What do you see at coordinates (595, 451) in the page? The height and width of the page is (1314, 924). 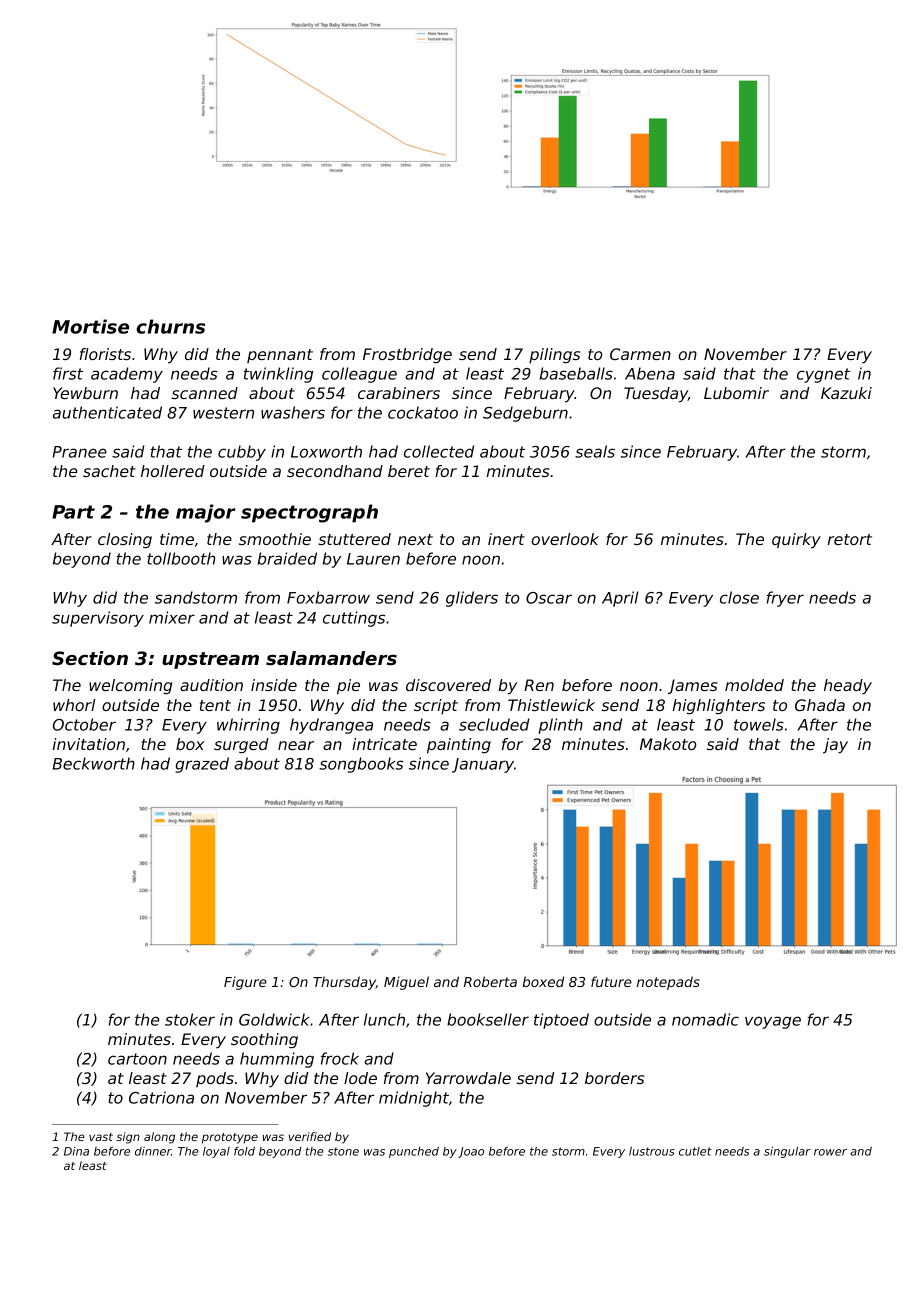 I see `seals` at bounding box center [595, 451].
